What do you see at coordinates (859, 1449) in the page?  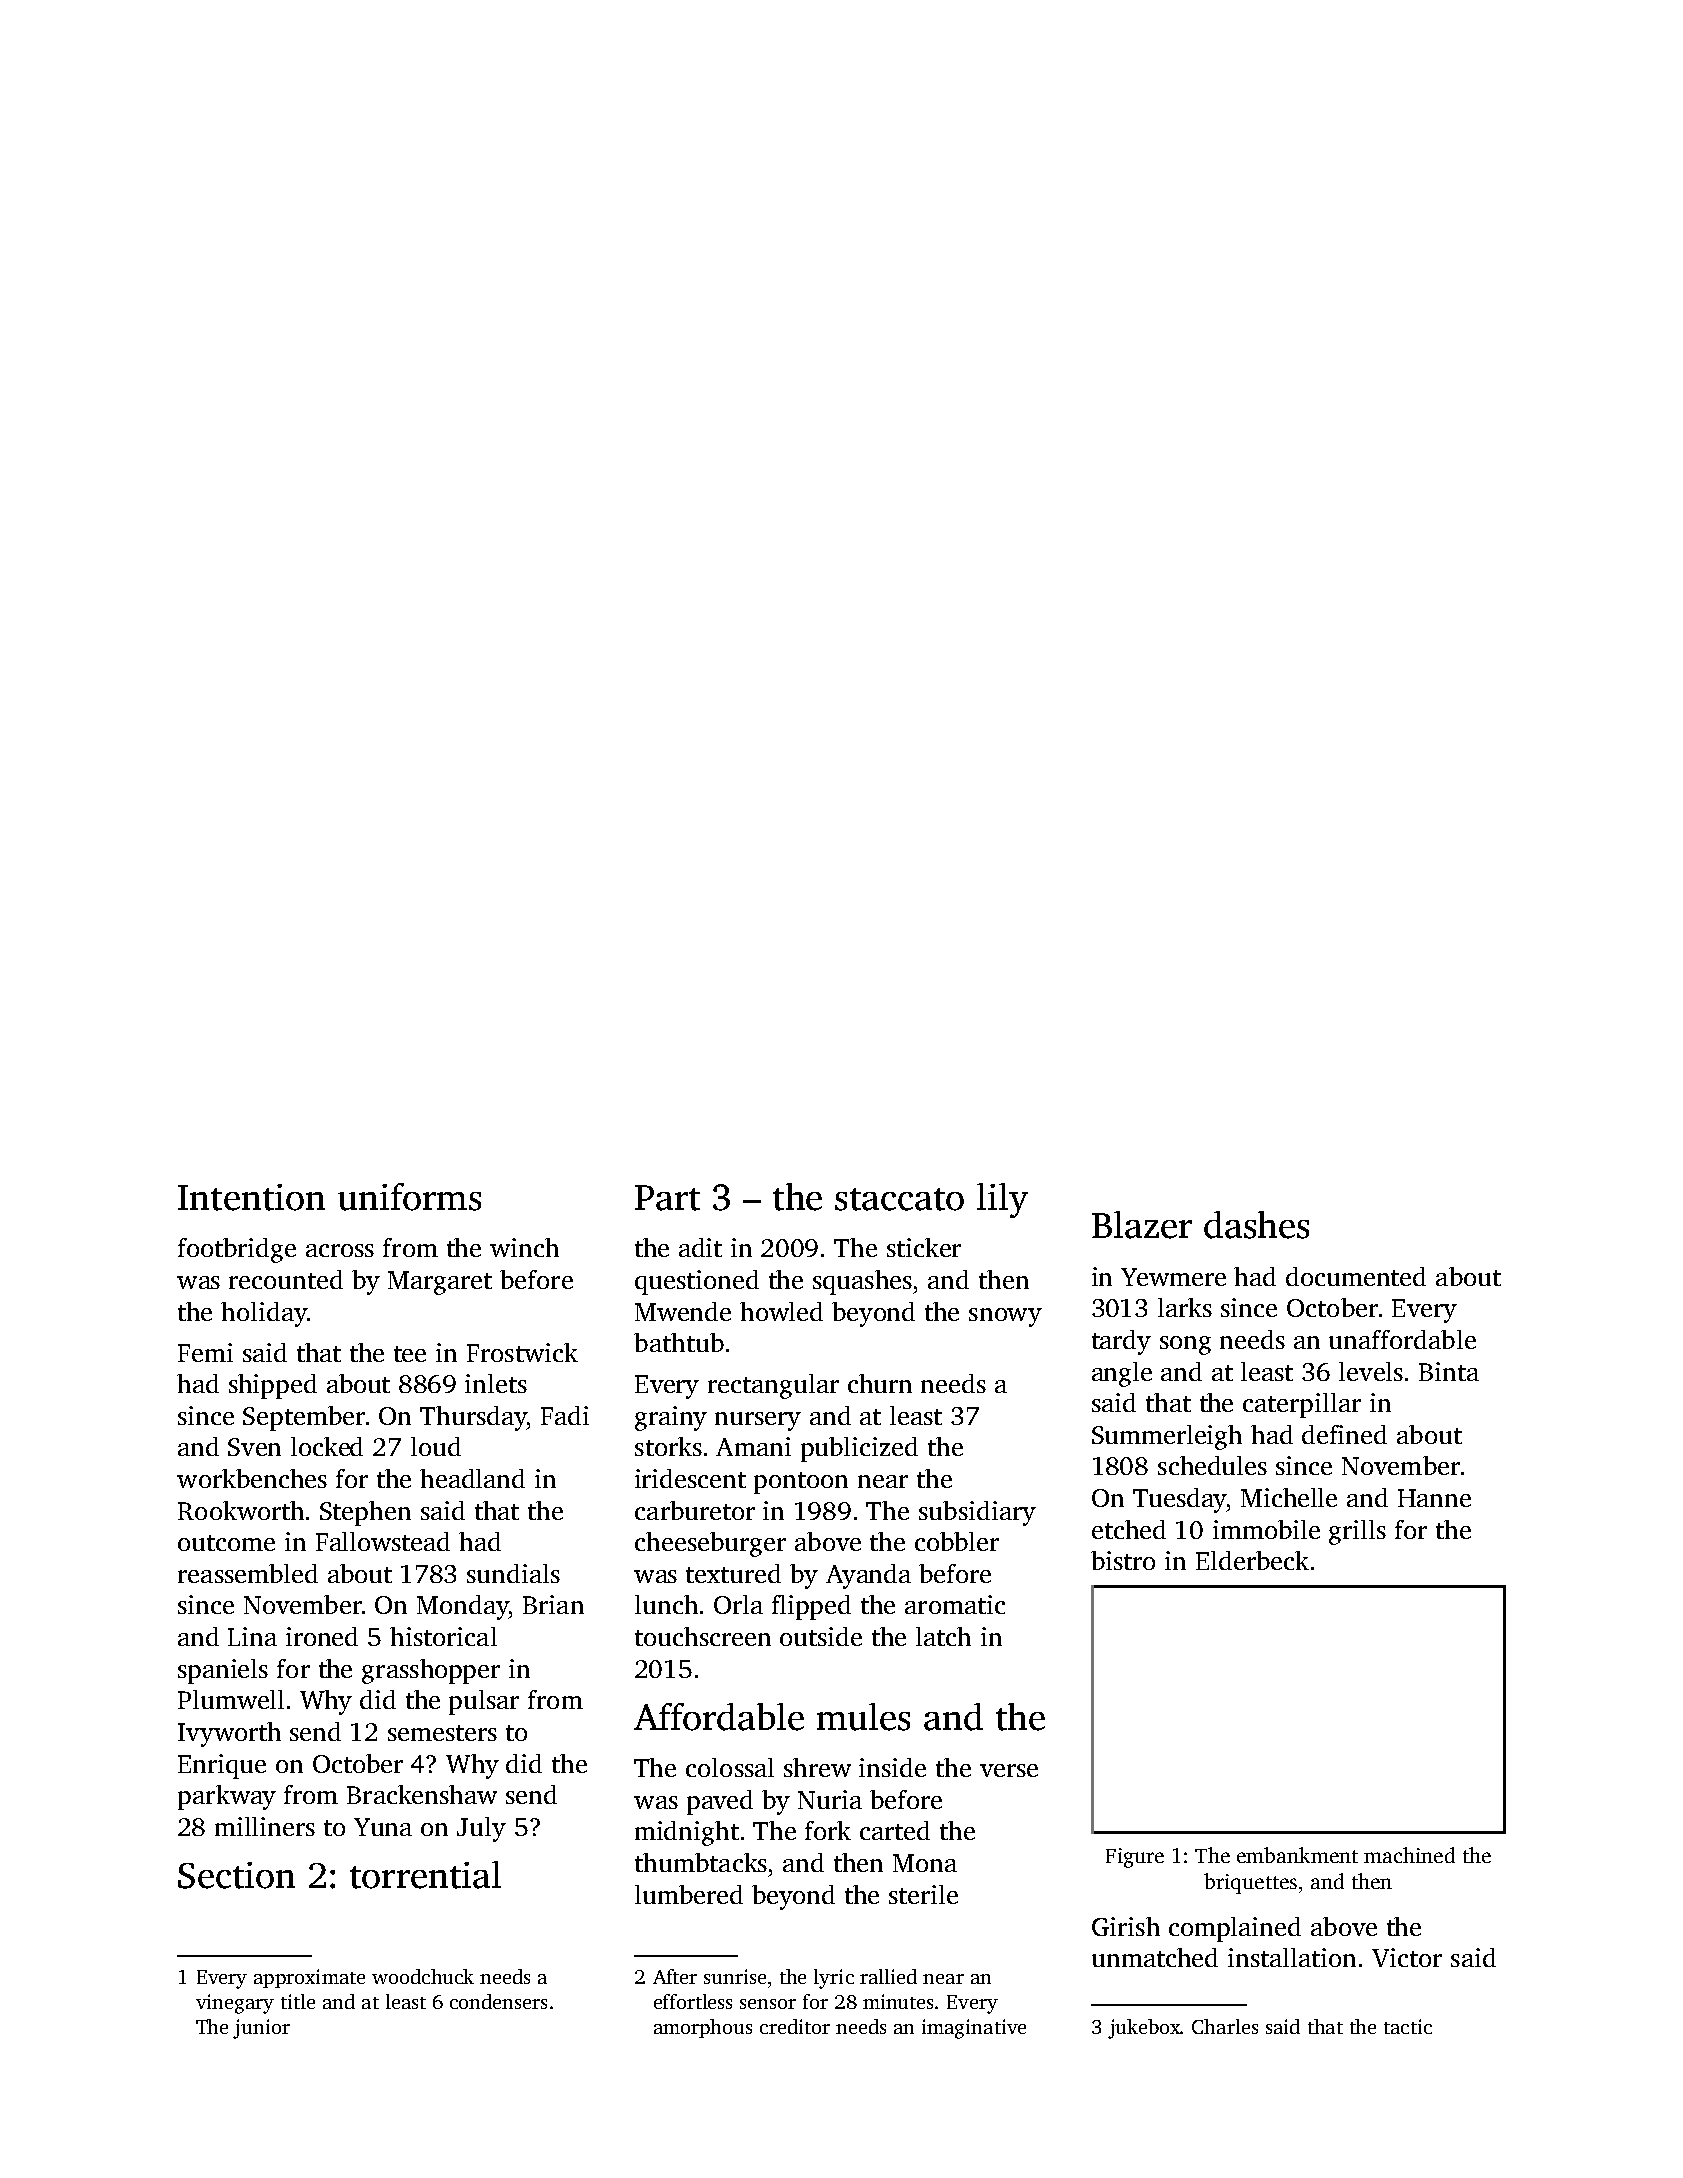 I see `publicized` at bounding box center [859, 1449].
